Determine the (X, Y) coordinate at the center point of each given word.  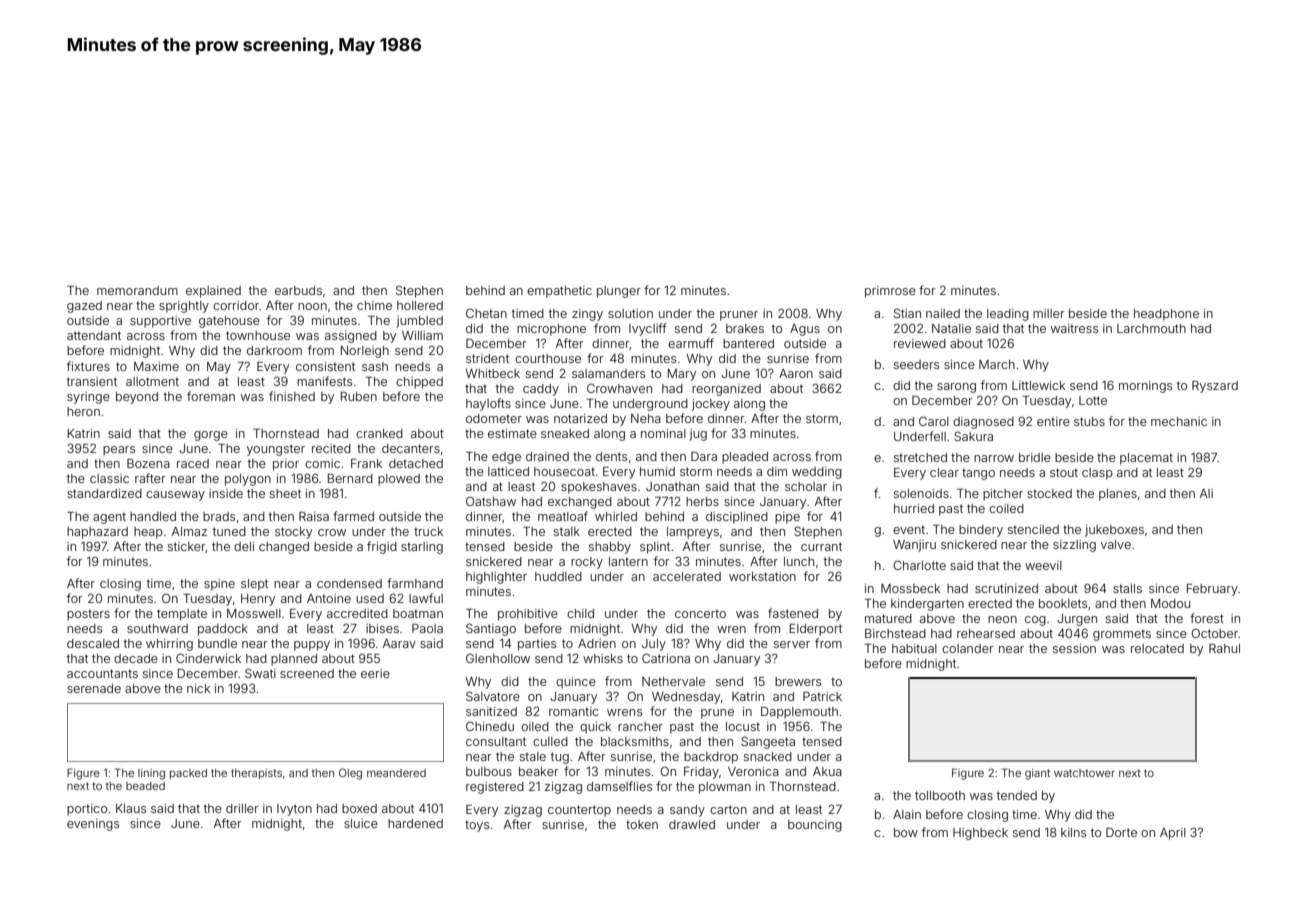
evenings (93, 825)
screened (307, 673)
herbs (702, 501)
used (370, 598)
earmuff (691, 343)
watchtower (1084, 773)
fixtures (88, 366)
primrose (890, 292)
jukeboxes (1114, 531)
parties (537, 645)
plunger (619, 292)
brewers (798, 681)
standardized (104, 493)
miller (1049, 313)
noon (312, 306)
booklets (1063, 603)
